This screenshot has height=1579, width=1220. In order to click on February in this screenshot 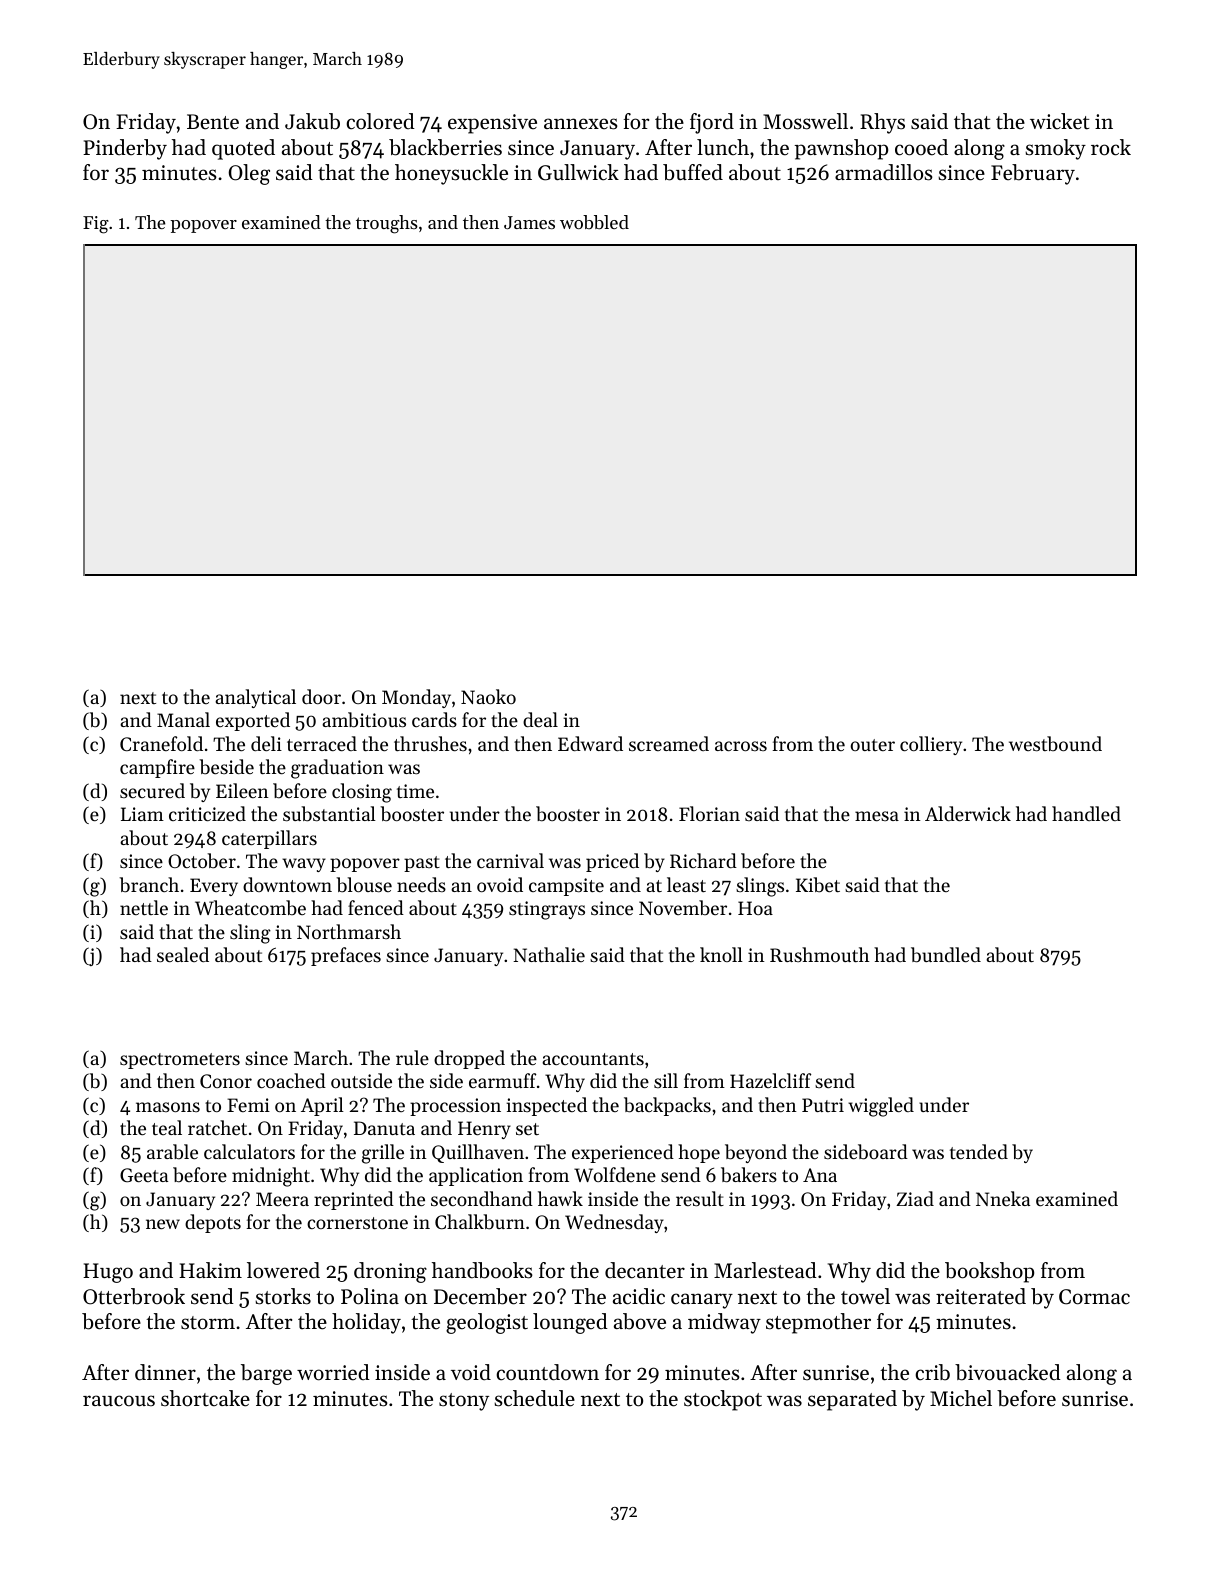, I will do `click(1033, 174)`.
